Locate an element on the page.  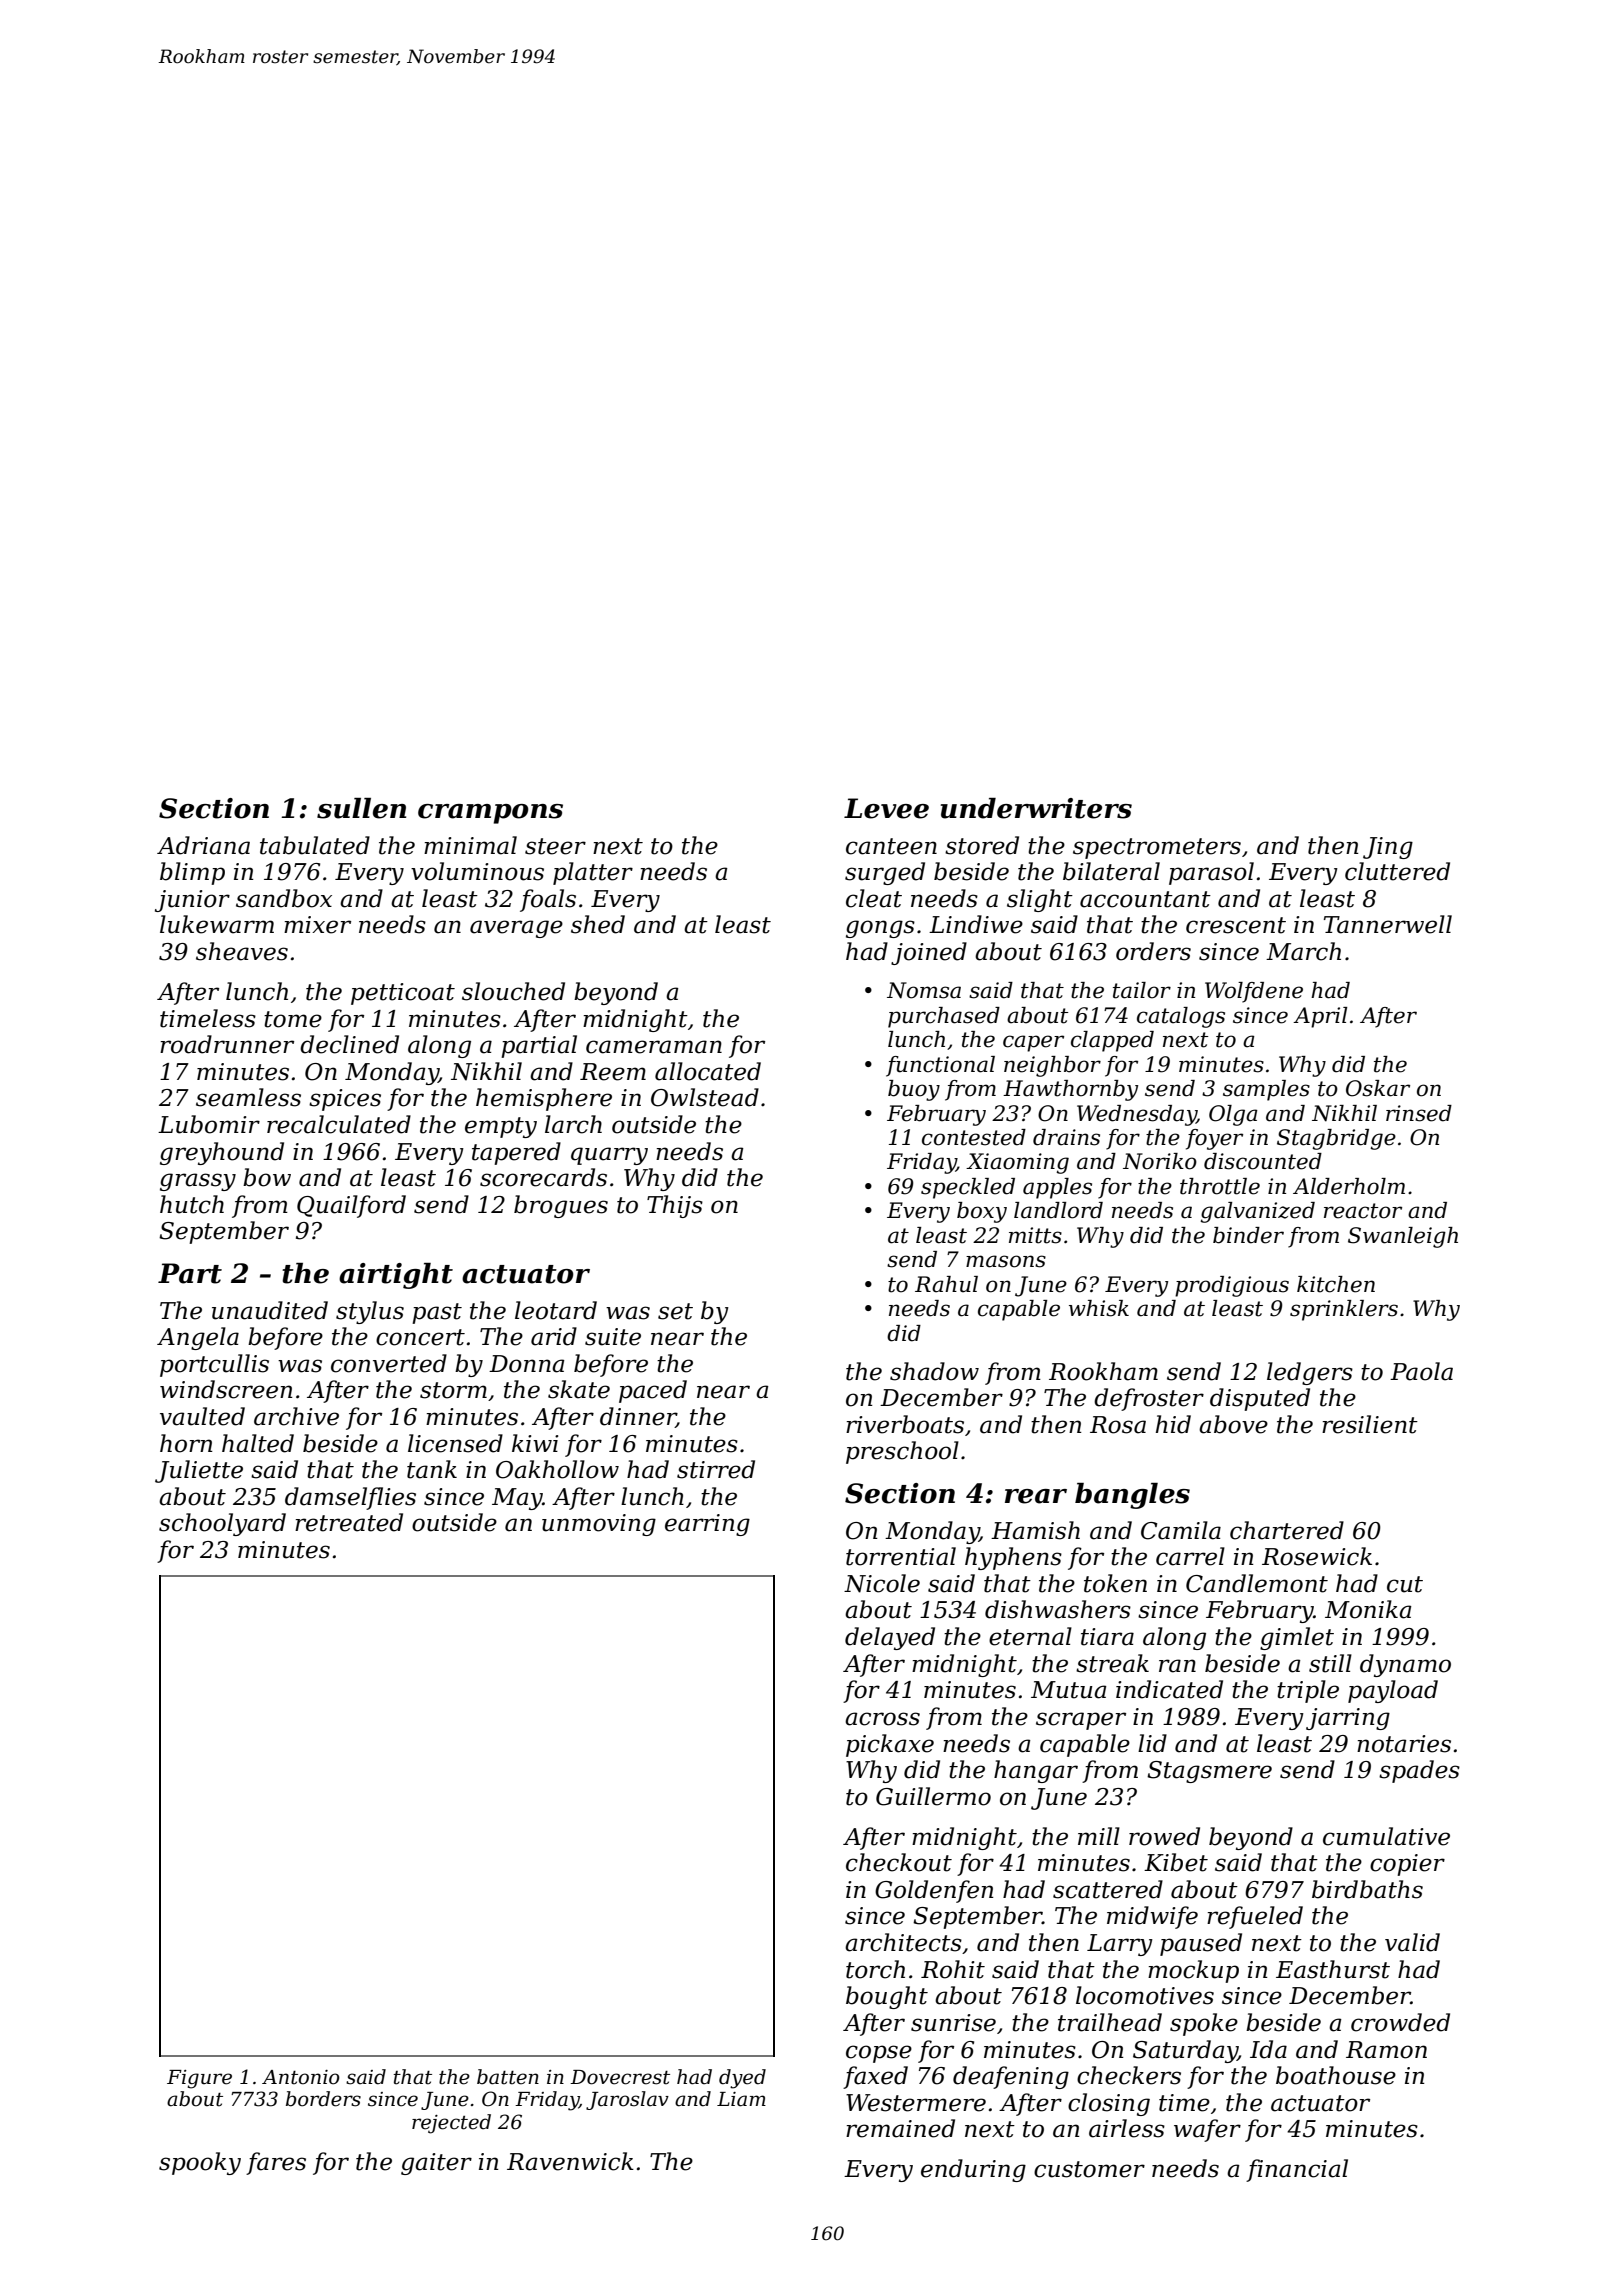
boathouse is located at coordinates (1336, 2075).
